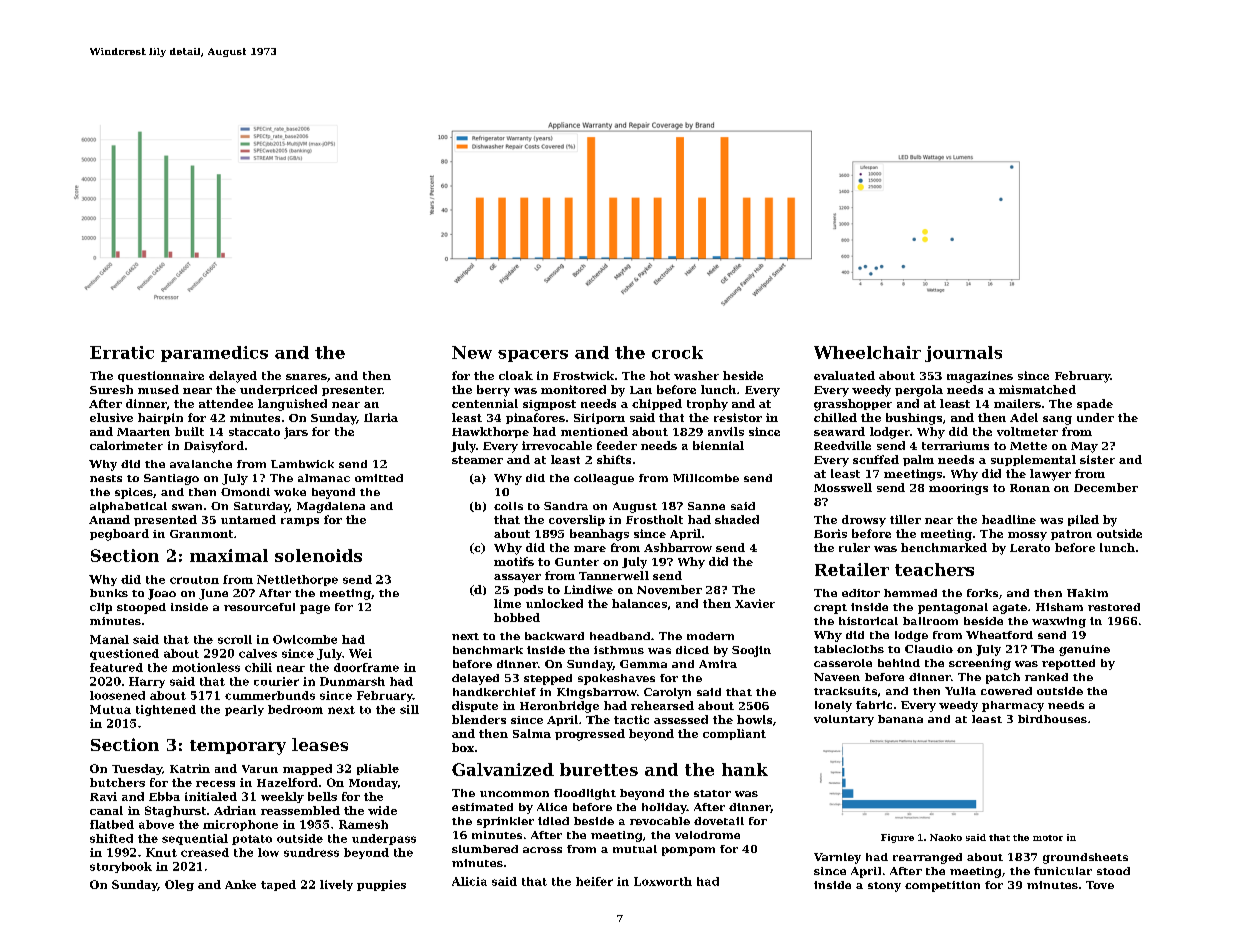  I want to click on modern, so click(710, 636).
